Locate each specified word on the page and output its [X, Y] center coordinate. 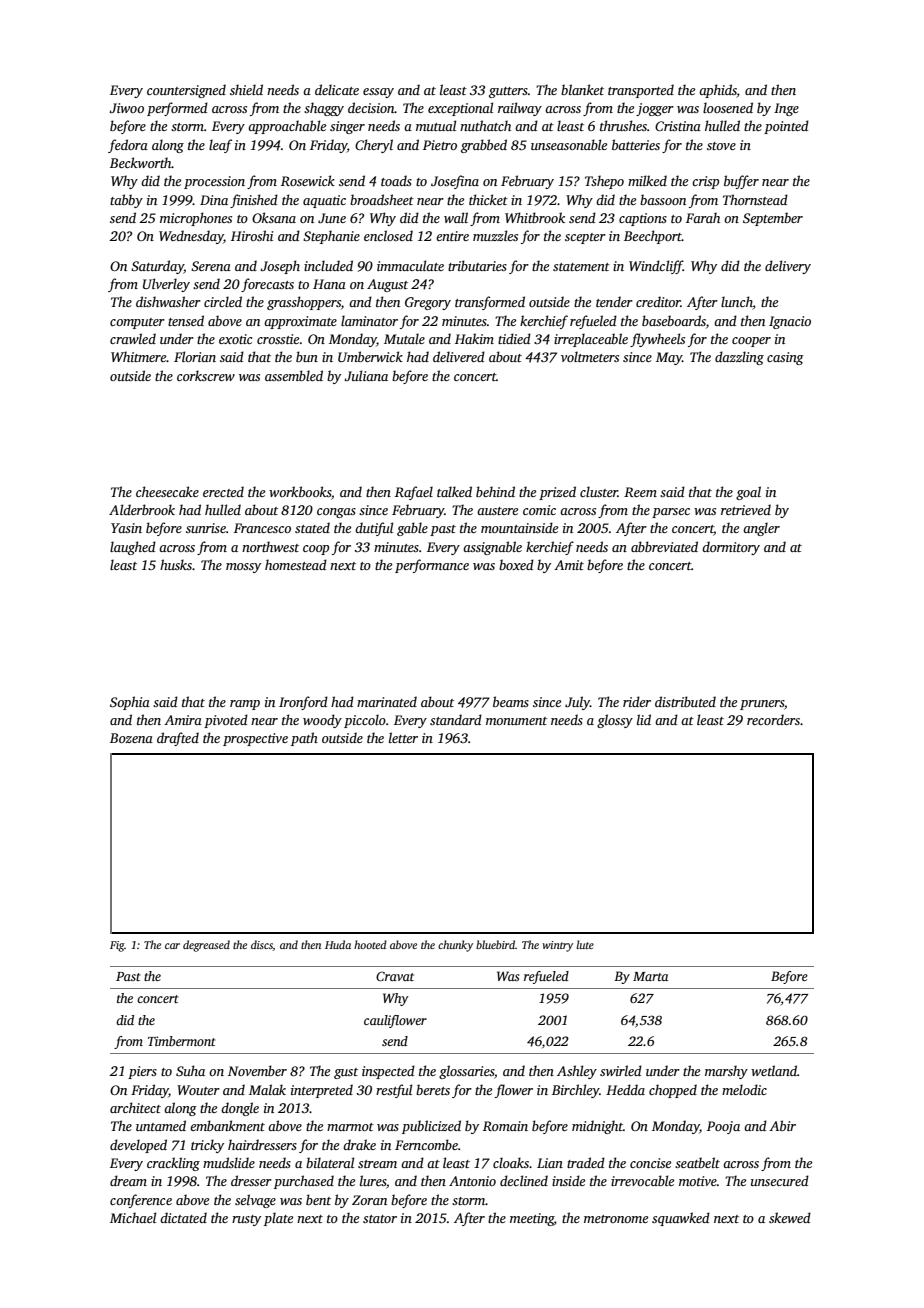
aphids [718, 91]
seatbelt [697, 1162]
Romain [505, 1126]
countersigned [186, 91]
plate [278, 1219]
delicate [337, 89]
